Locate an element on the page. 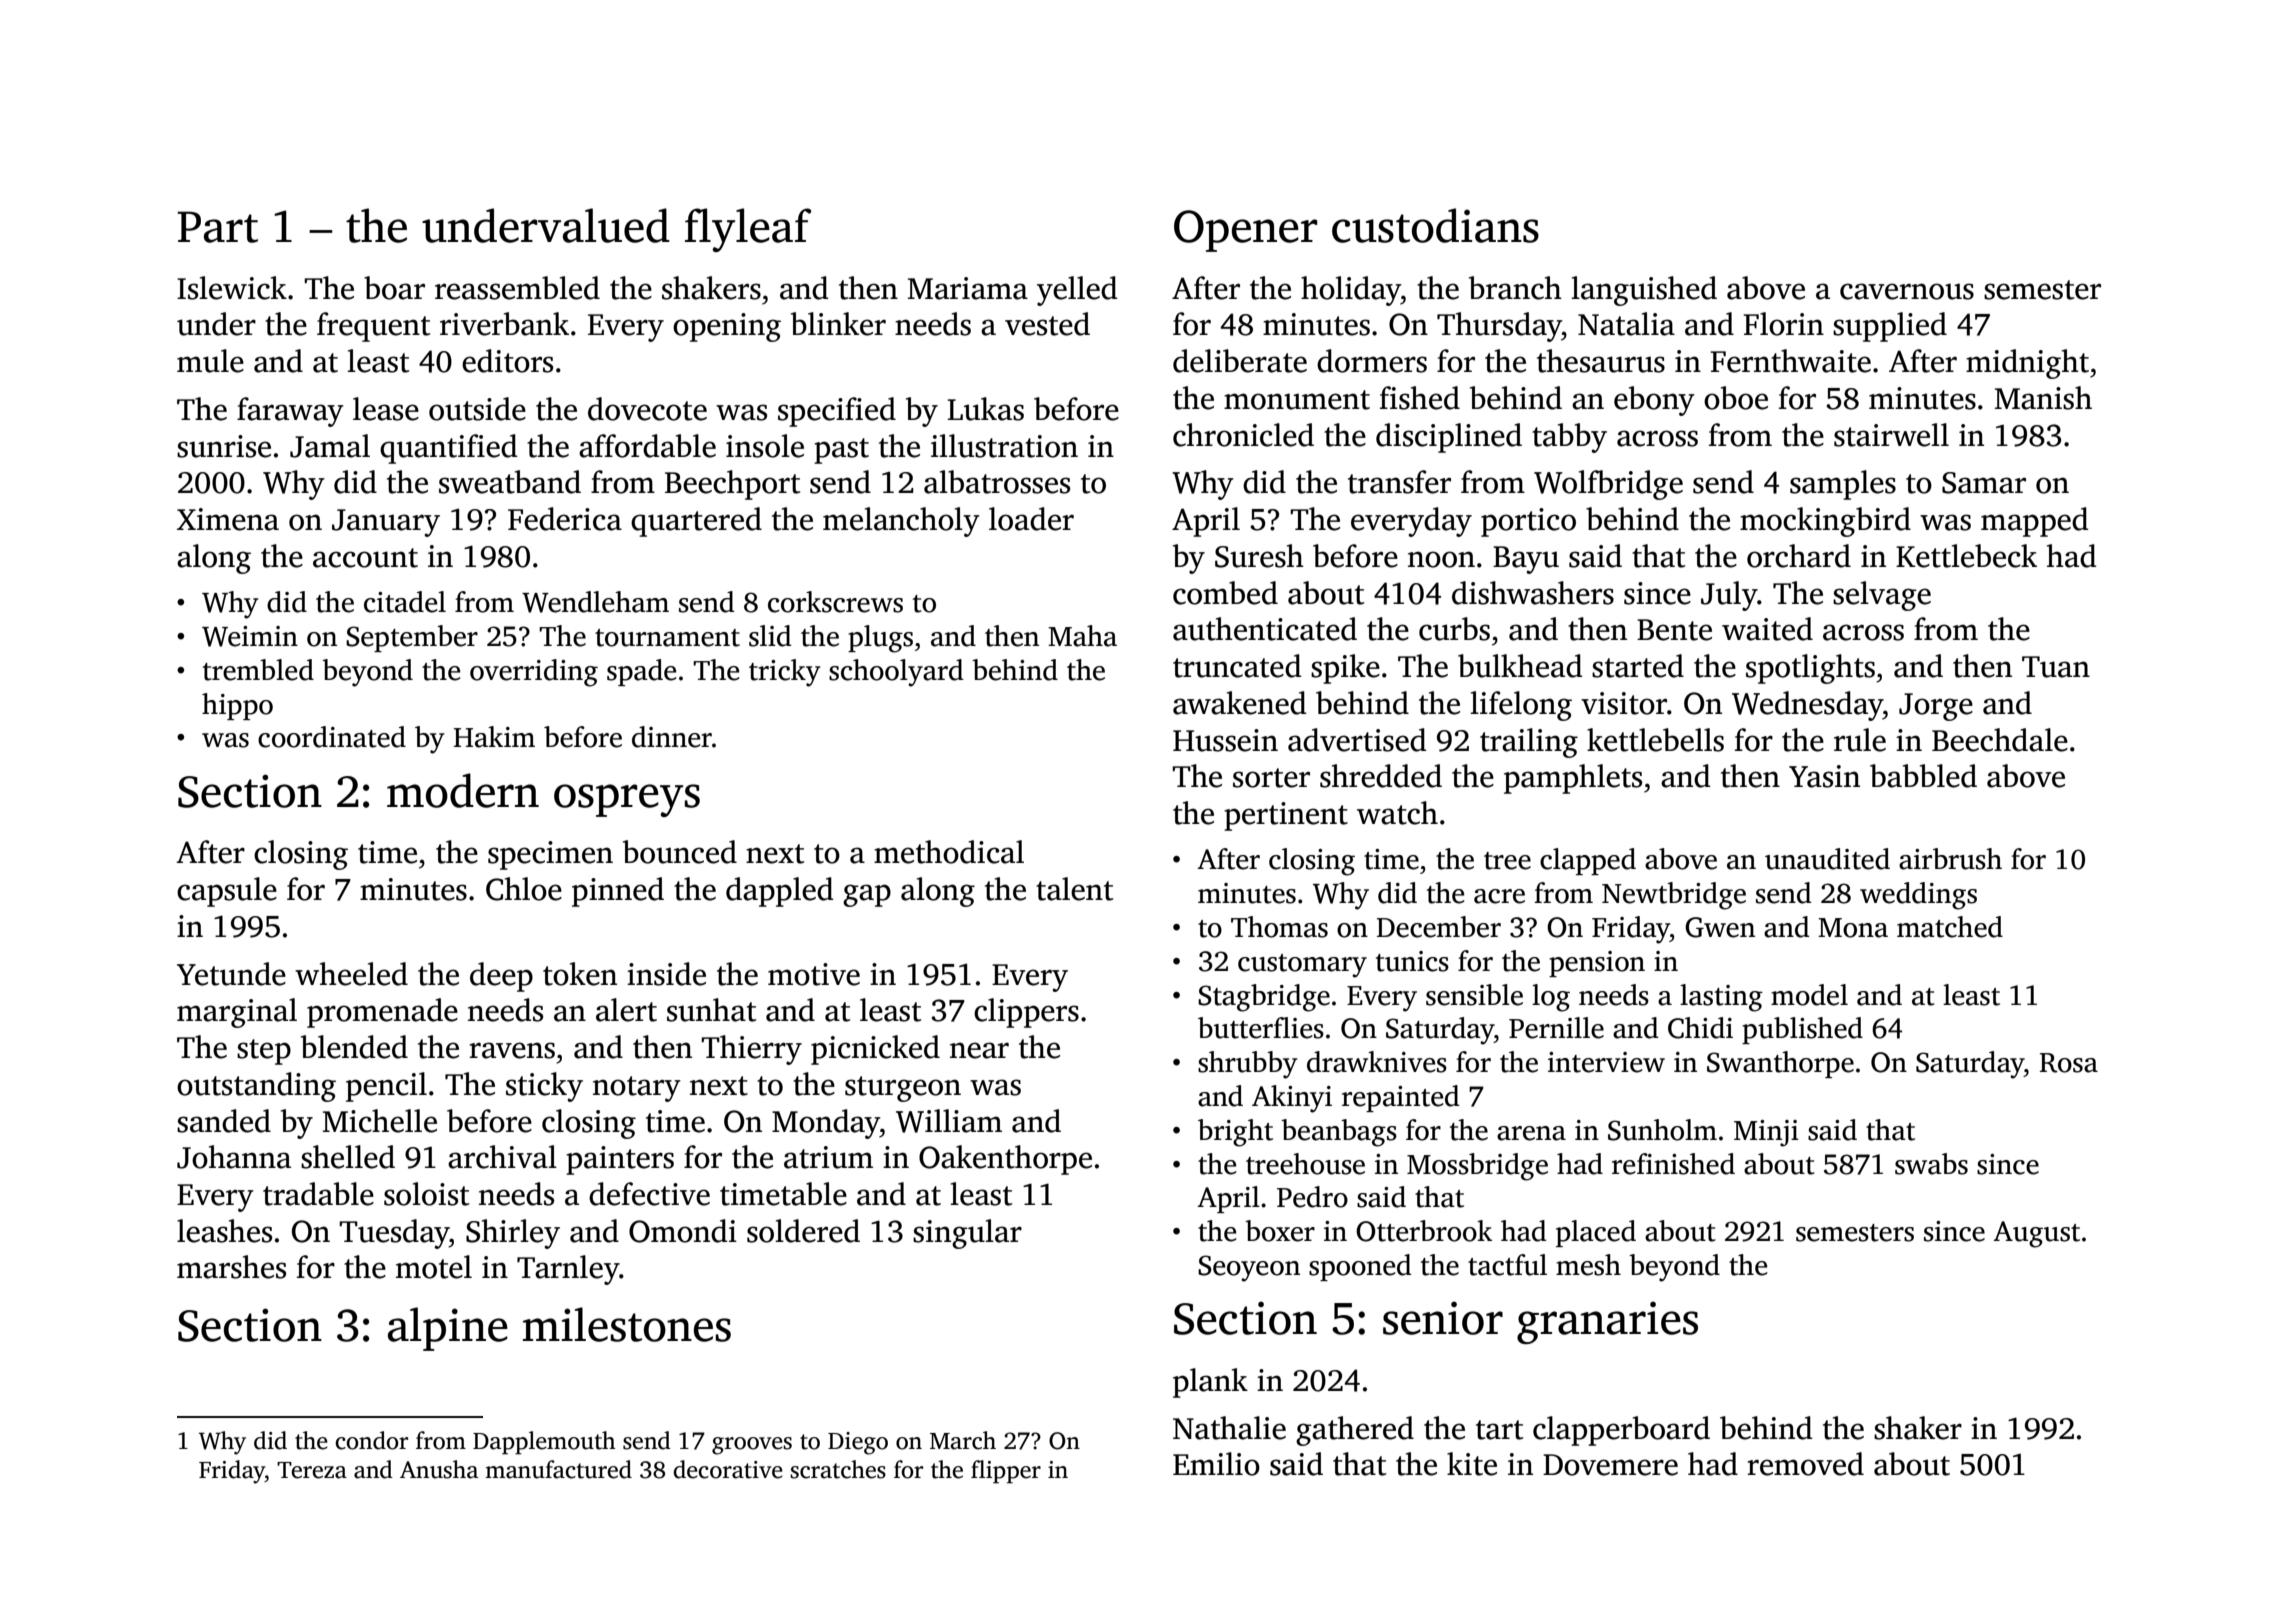  Islewick is located at coordinates (232, 288).
